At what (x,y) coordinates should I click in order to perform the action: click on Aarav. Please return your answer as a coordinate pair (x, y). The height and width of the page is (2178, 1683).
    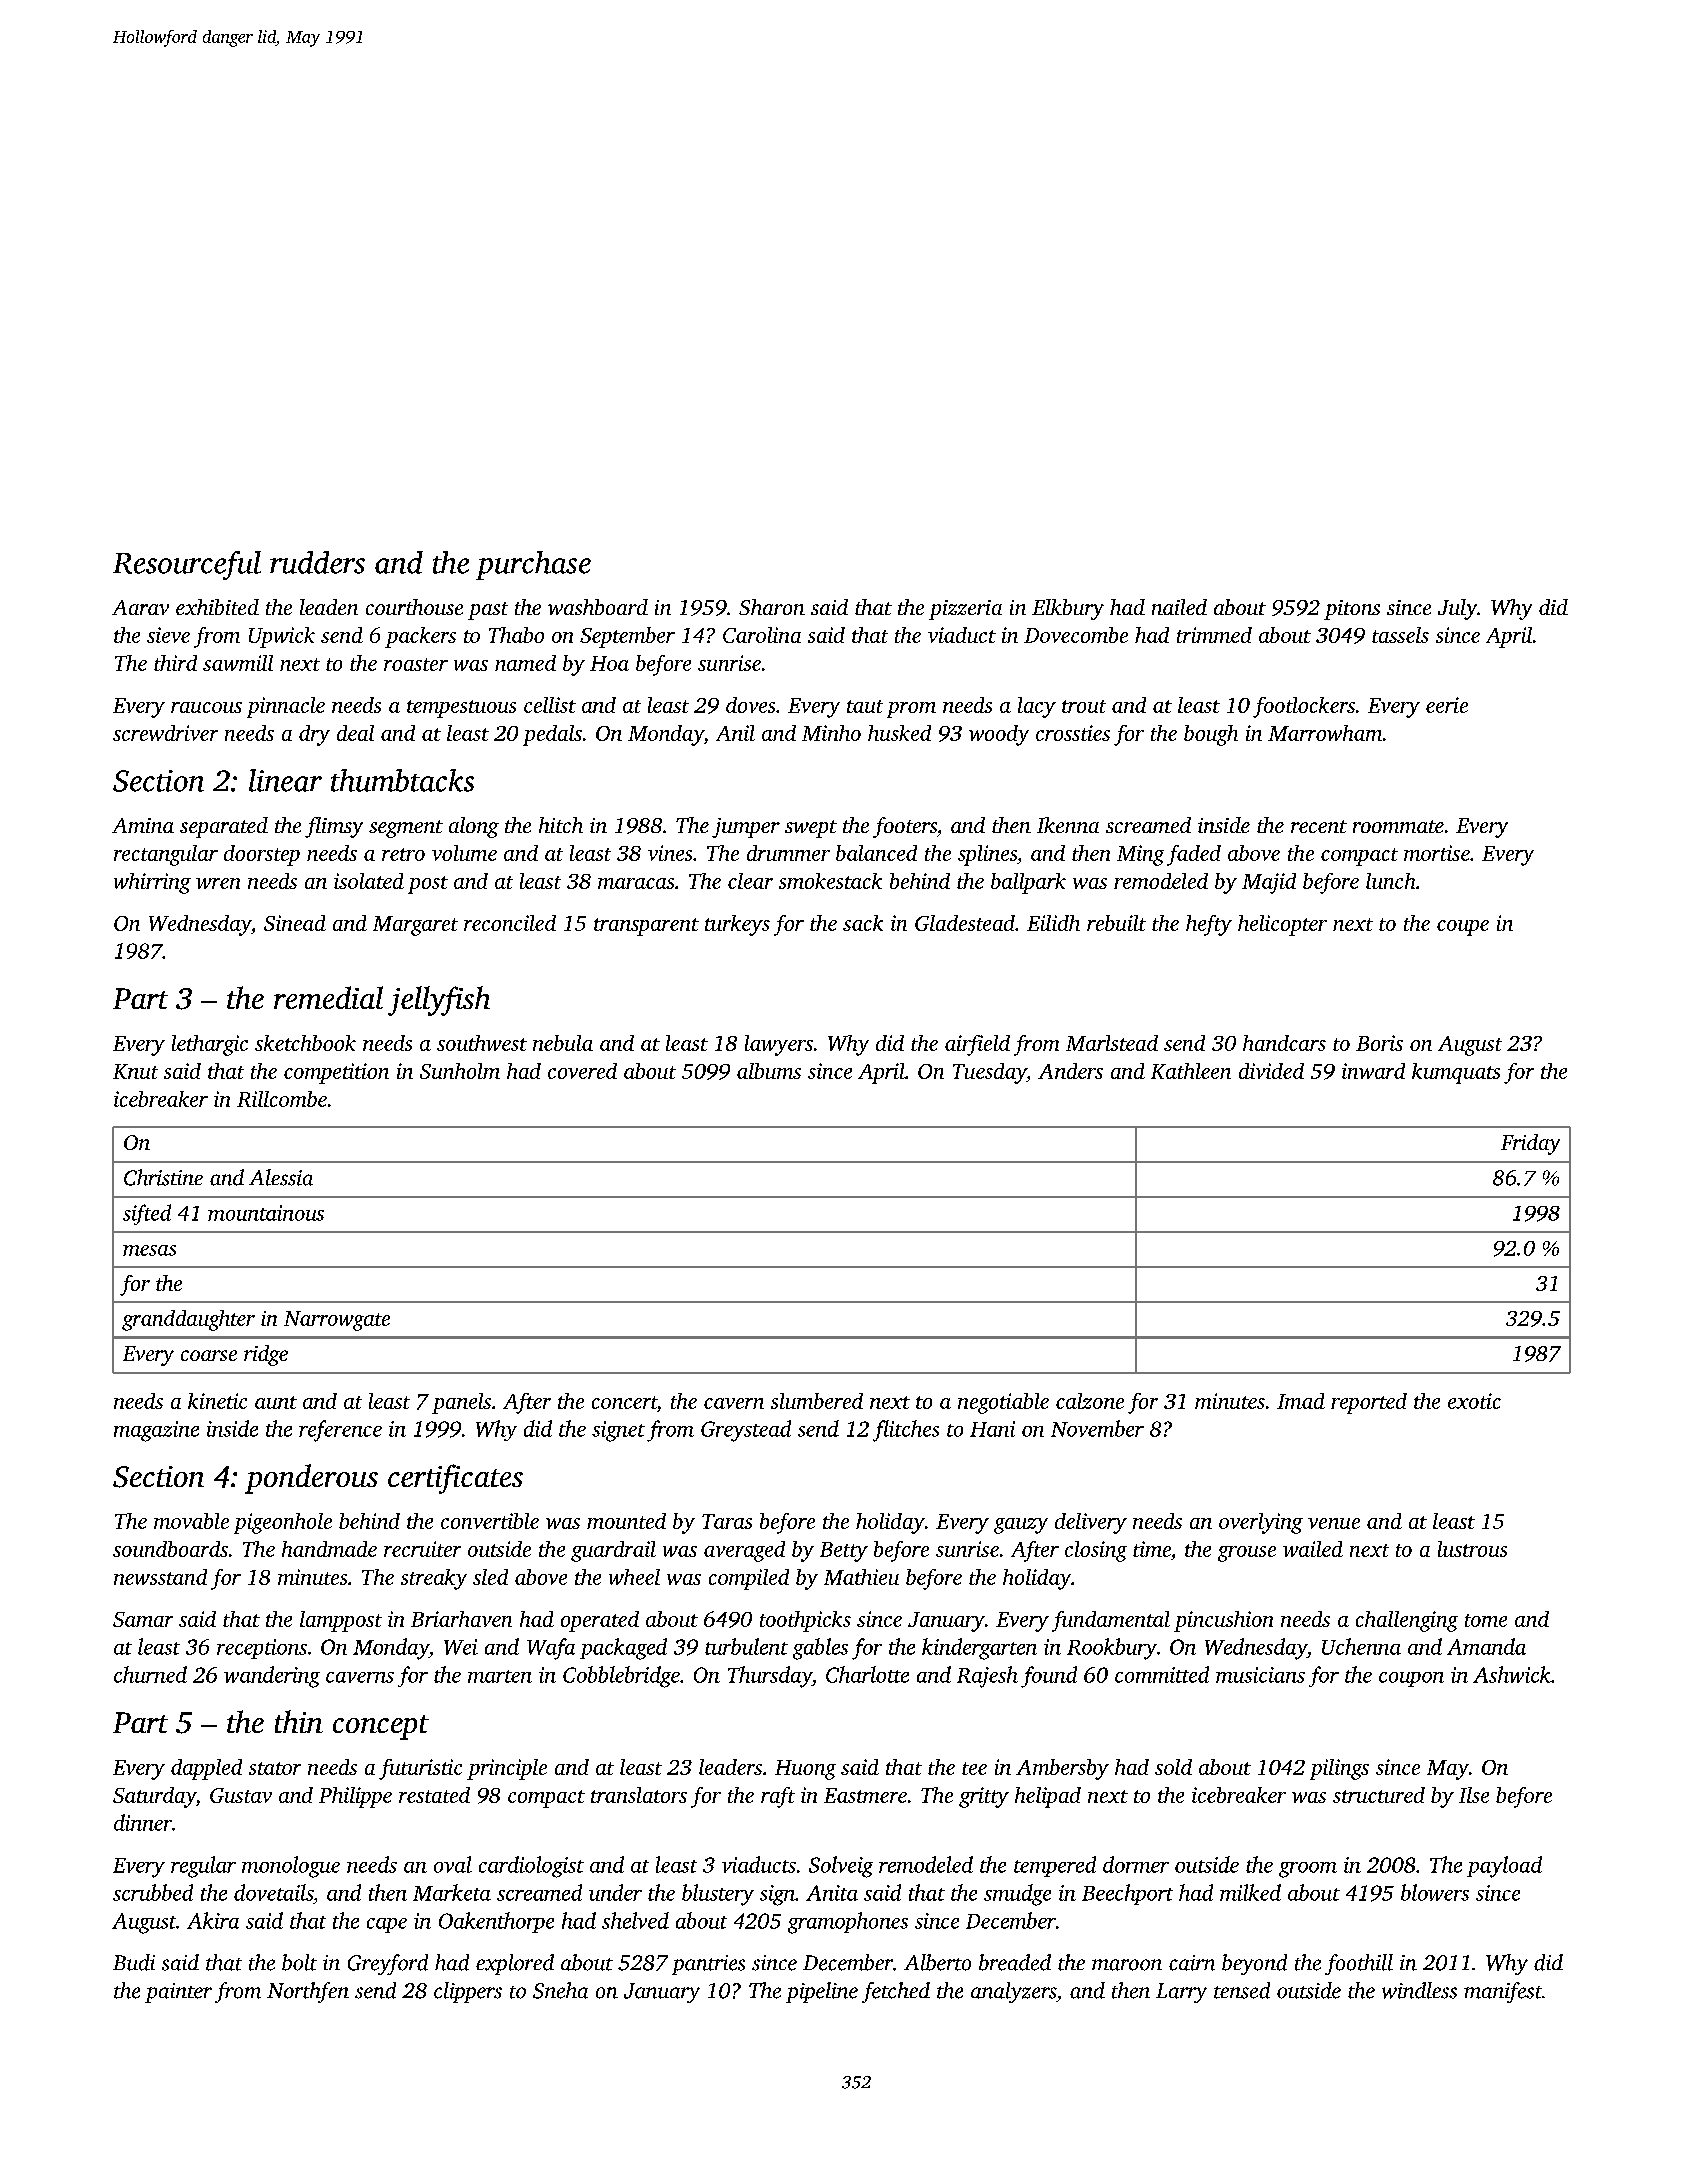
    Looking at the image, I should click on (140, 607).
